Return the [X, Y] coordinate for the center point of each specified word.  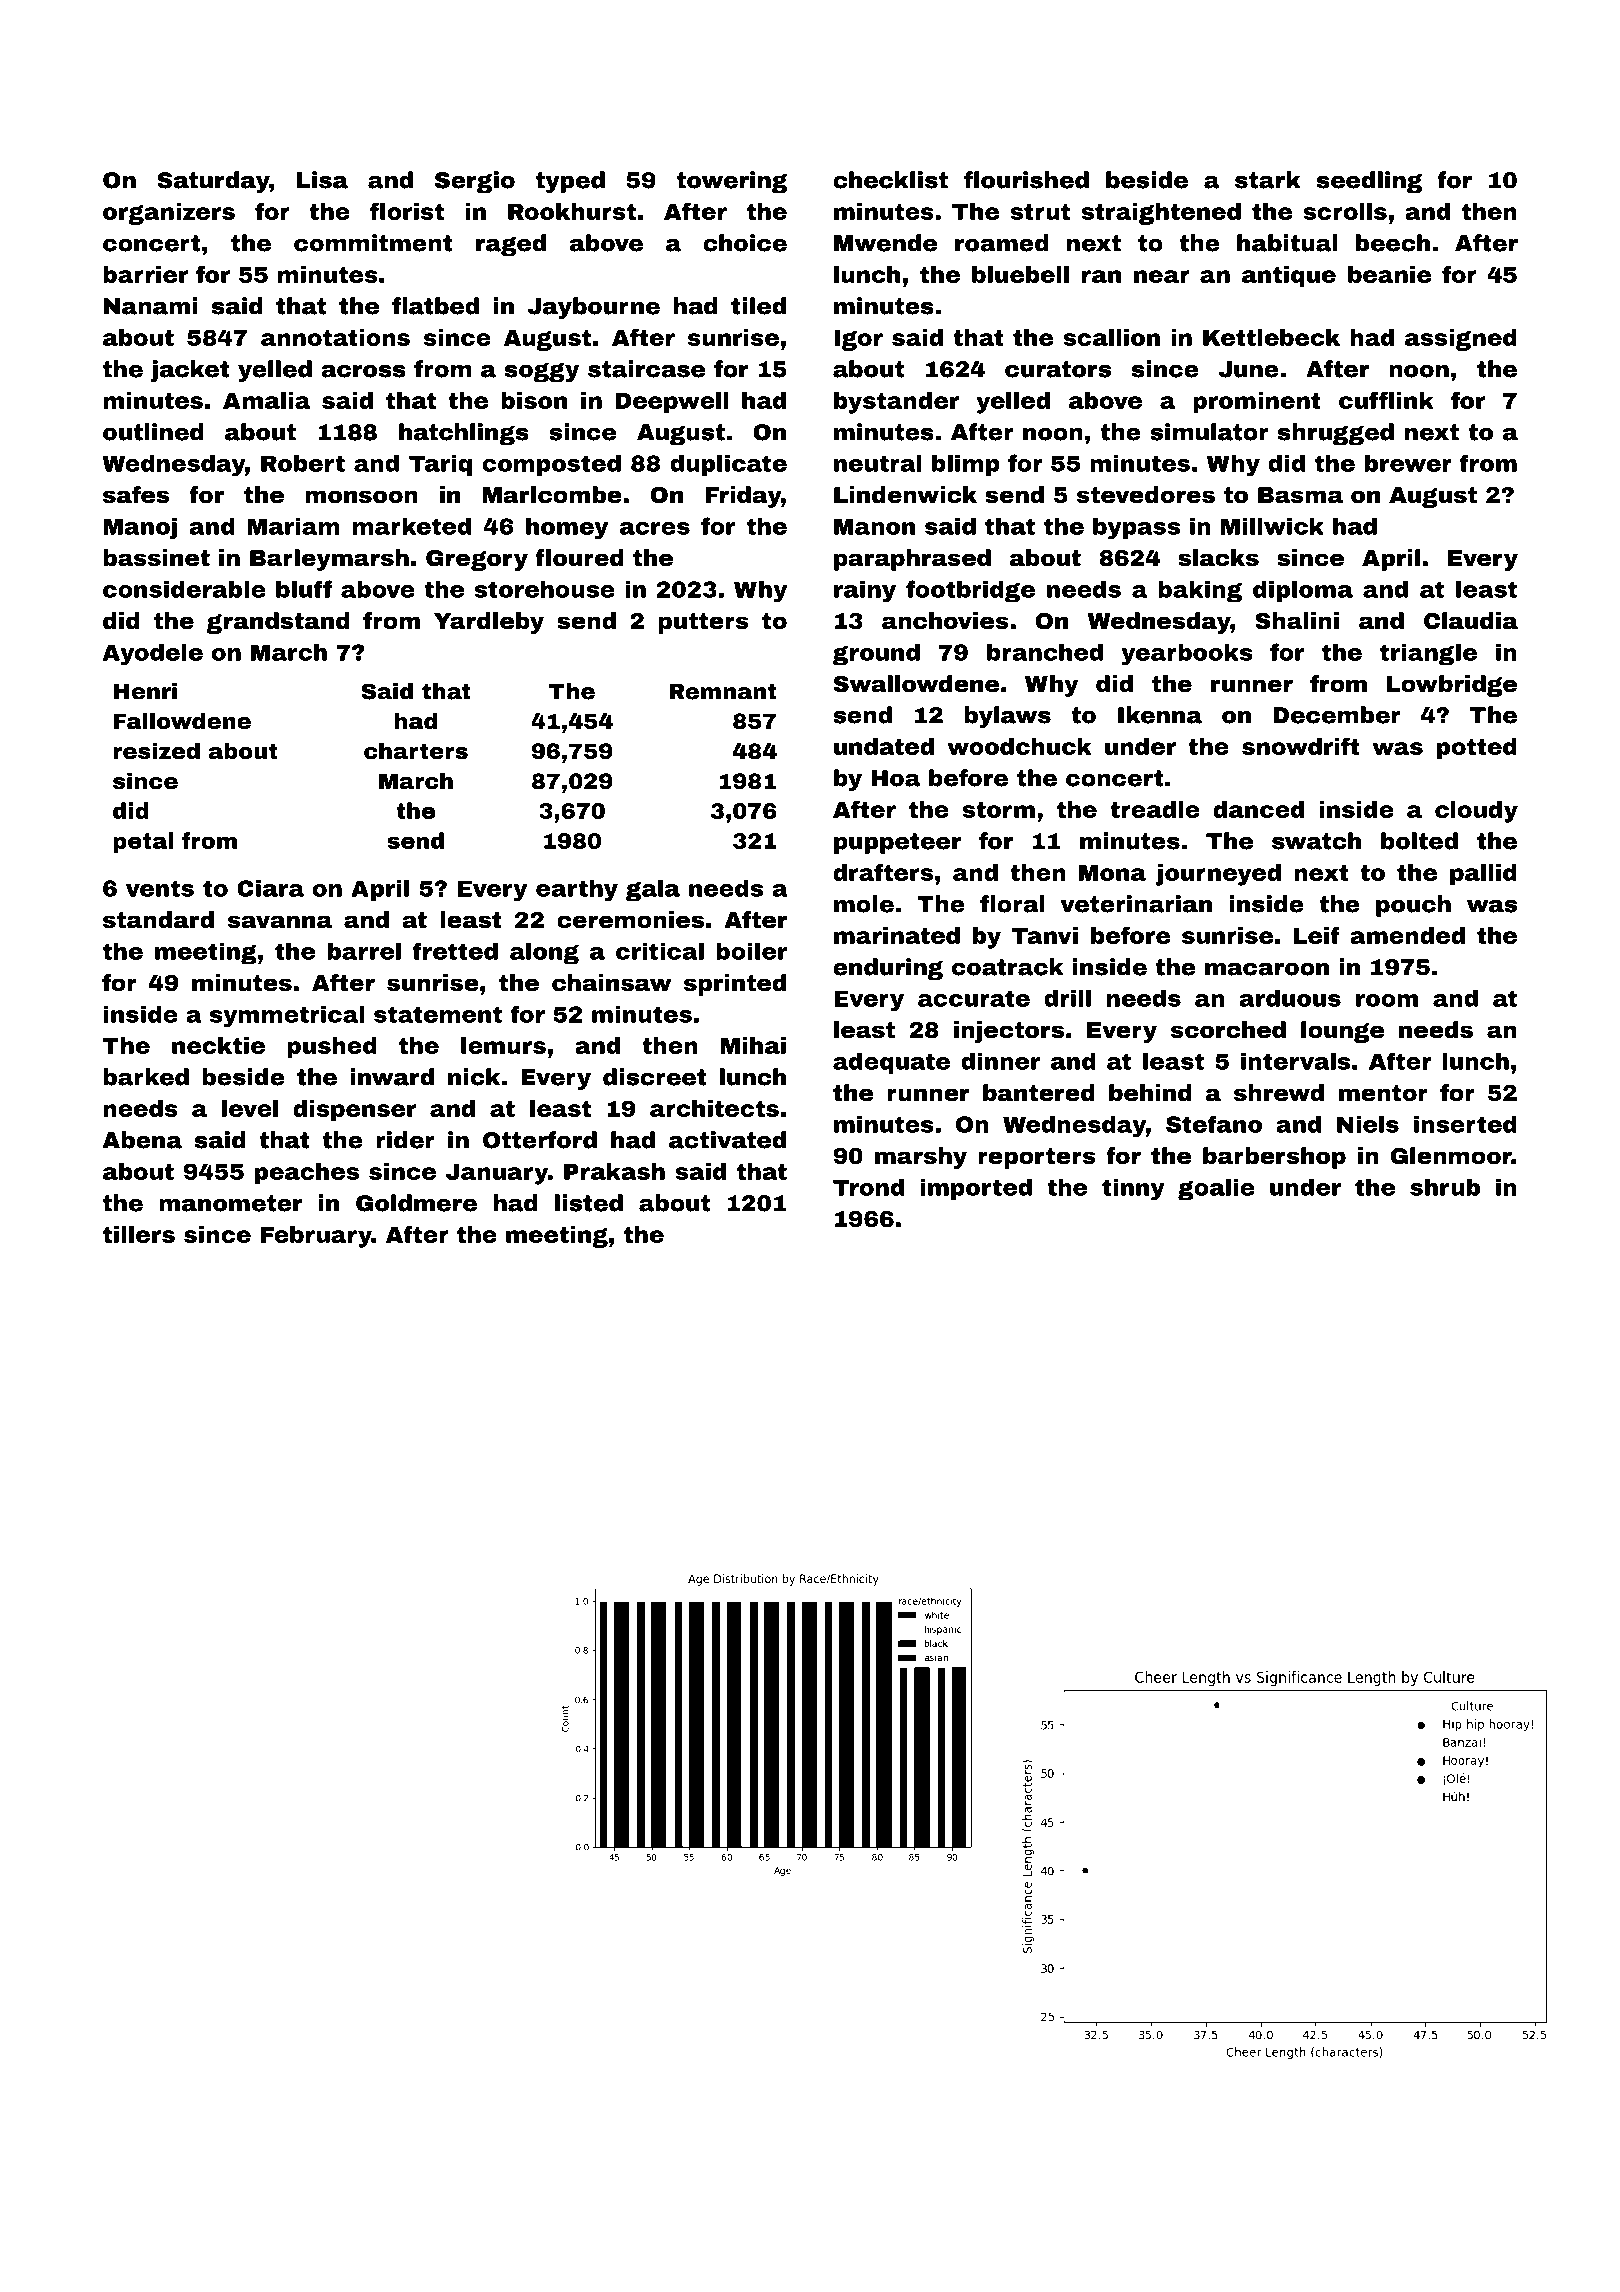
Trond [868, 1187]
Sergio [475, 182]
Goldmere [416, 1203]
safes [136, 495]
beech [1393, 243]
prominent [1257, 403]
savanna [280, 922]
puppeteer [897, 843]
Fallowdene [182, 721]
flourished [1026, 180]
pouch [1413, 906]
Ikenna [1160, 715]
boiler [751, 951]
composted [551, 465]
